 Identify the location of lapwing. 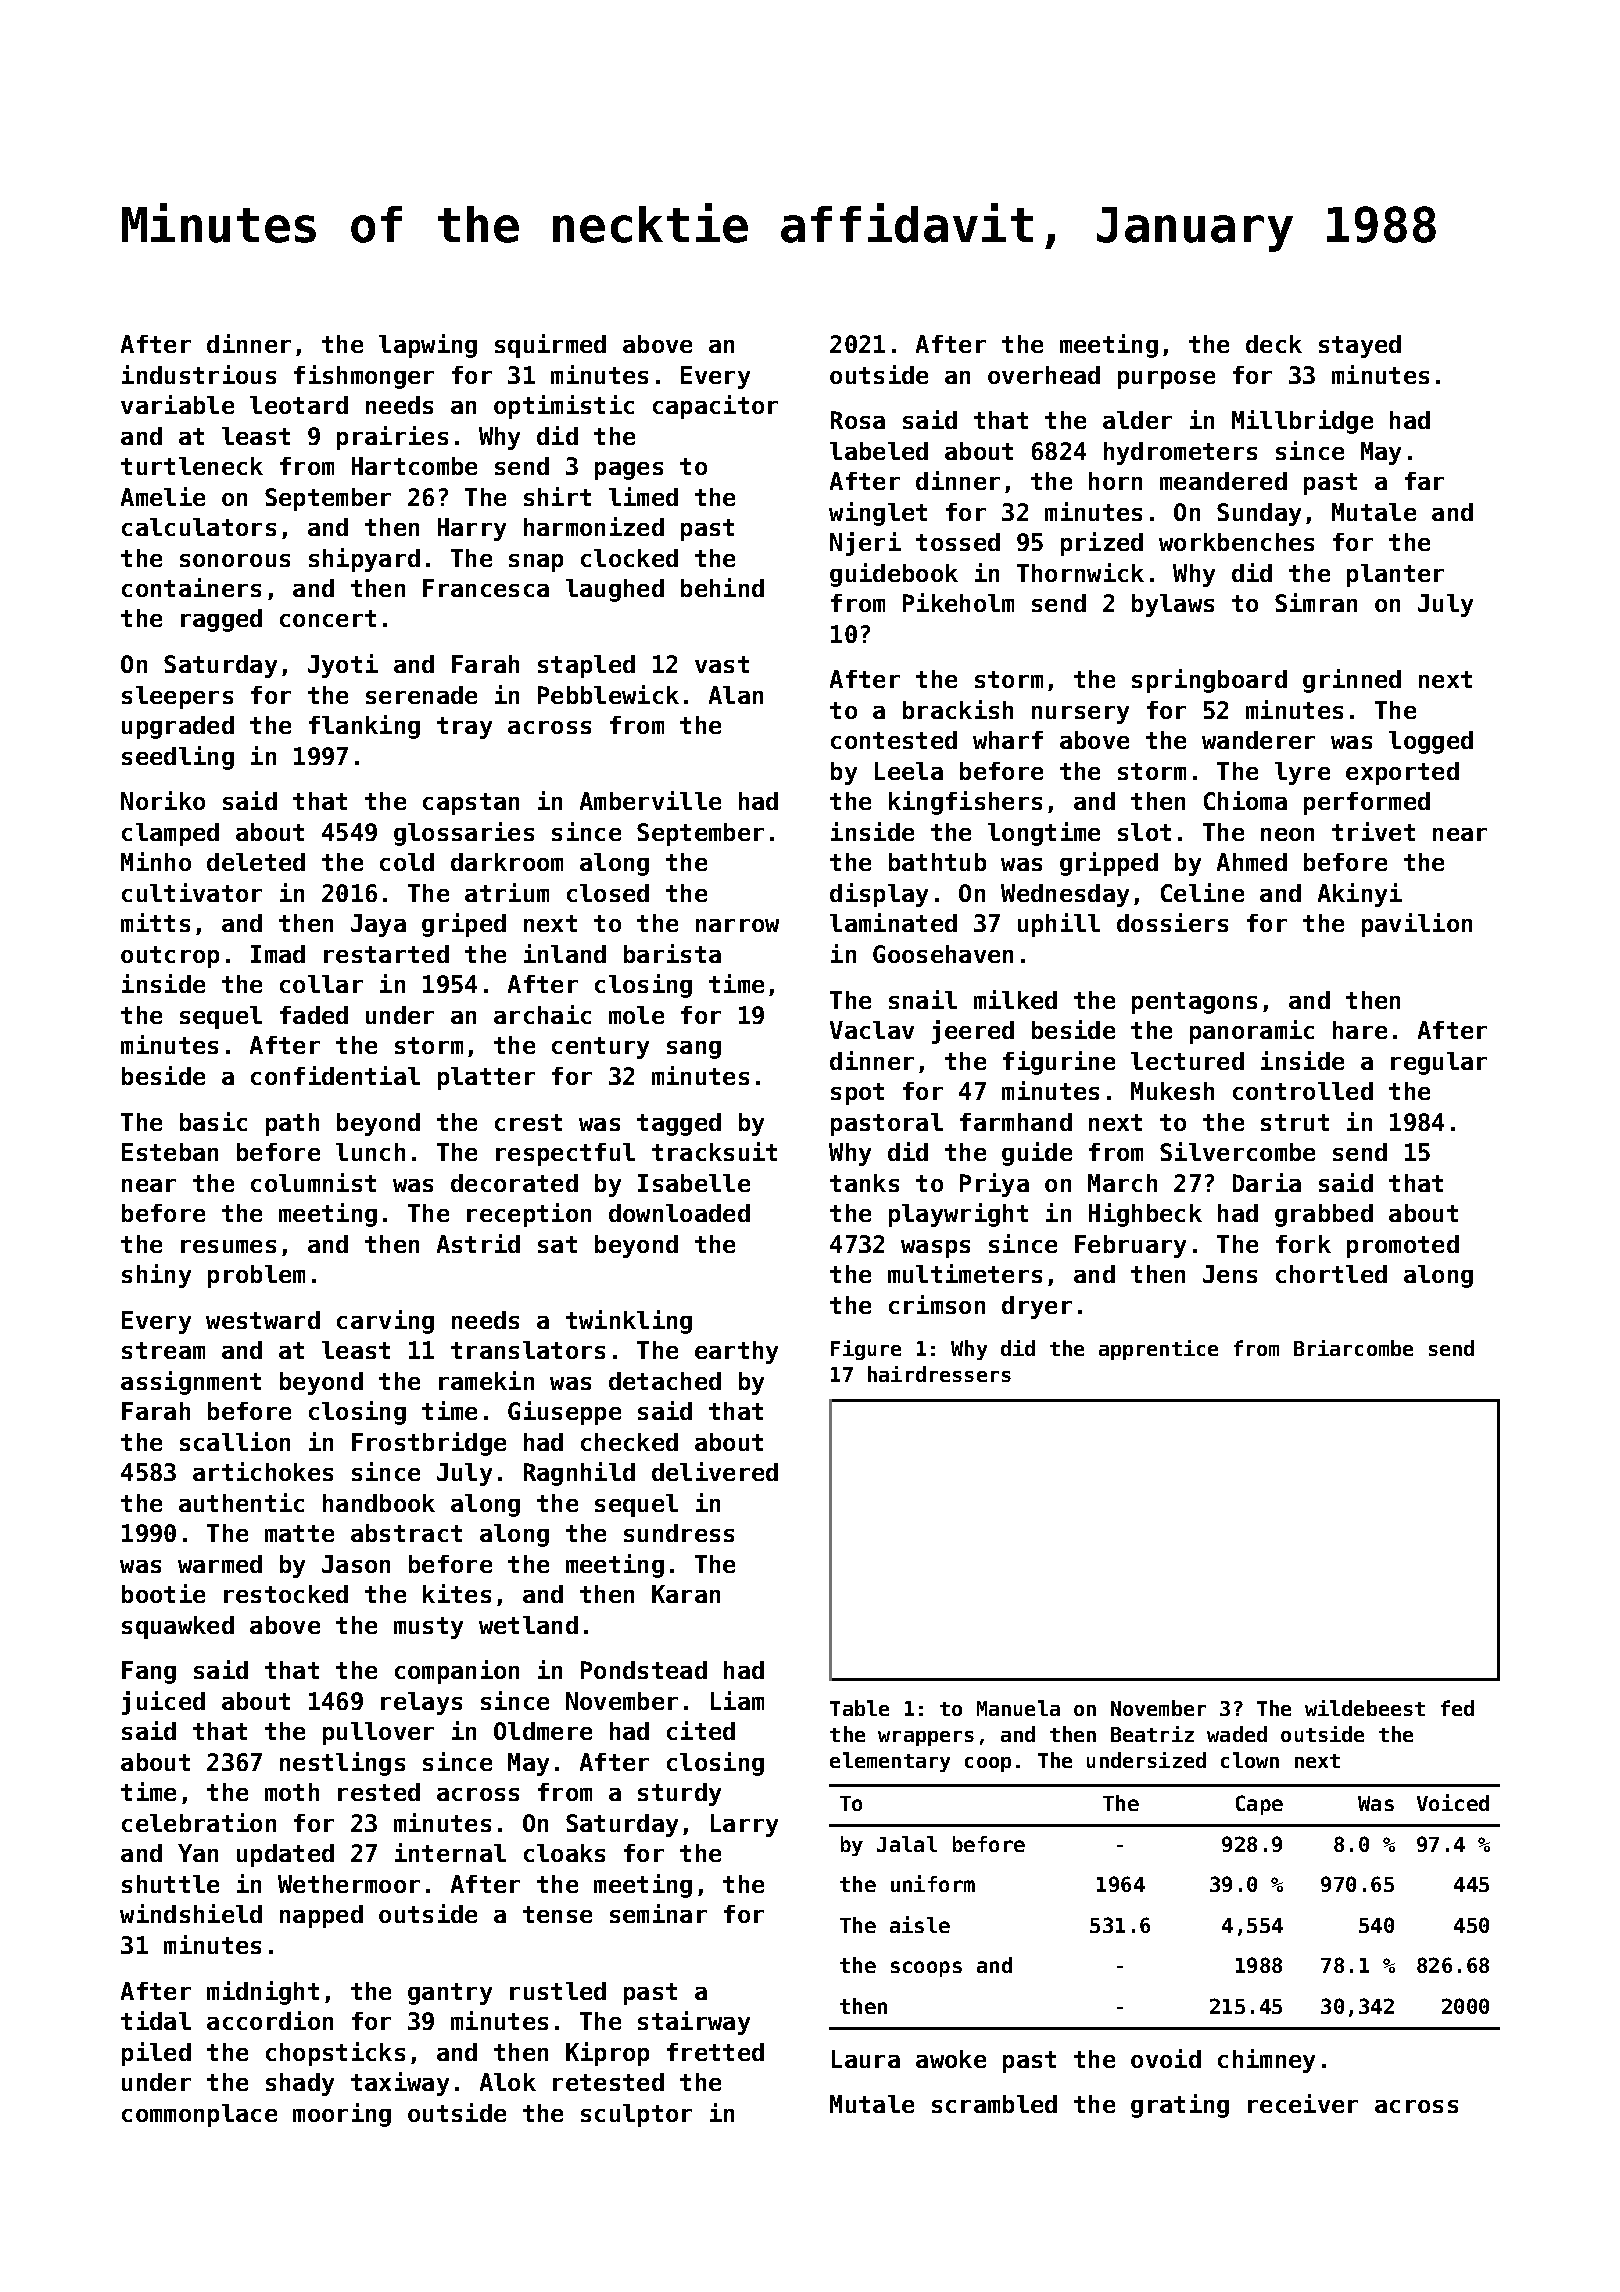
(428, 346).
